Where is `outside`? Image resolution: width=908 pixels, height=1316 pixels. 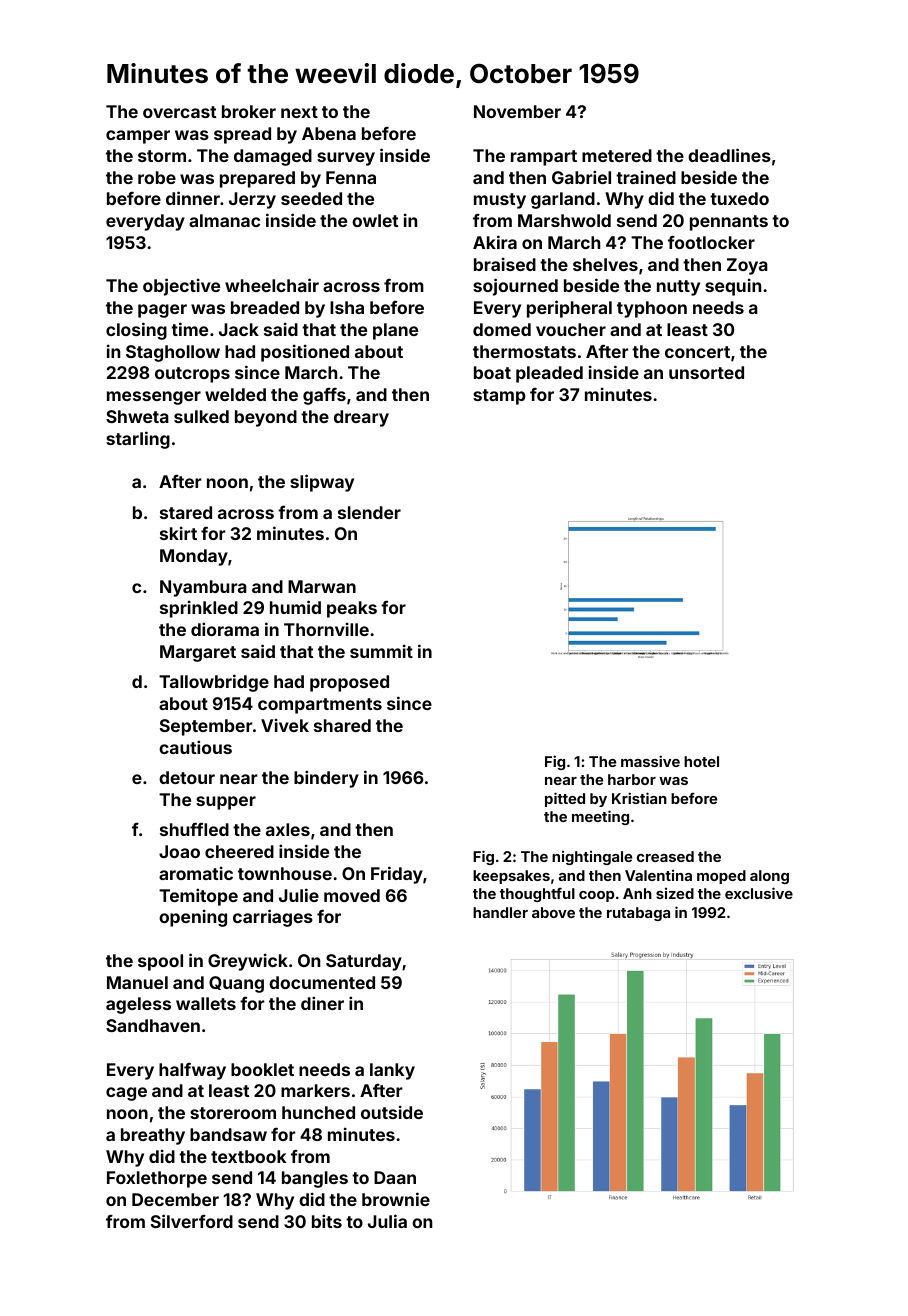
outside is located at coordinates (392, 1112).
